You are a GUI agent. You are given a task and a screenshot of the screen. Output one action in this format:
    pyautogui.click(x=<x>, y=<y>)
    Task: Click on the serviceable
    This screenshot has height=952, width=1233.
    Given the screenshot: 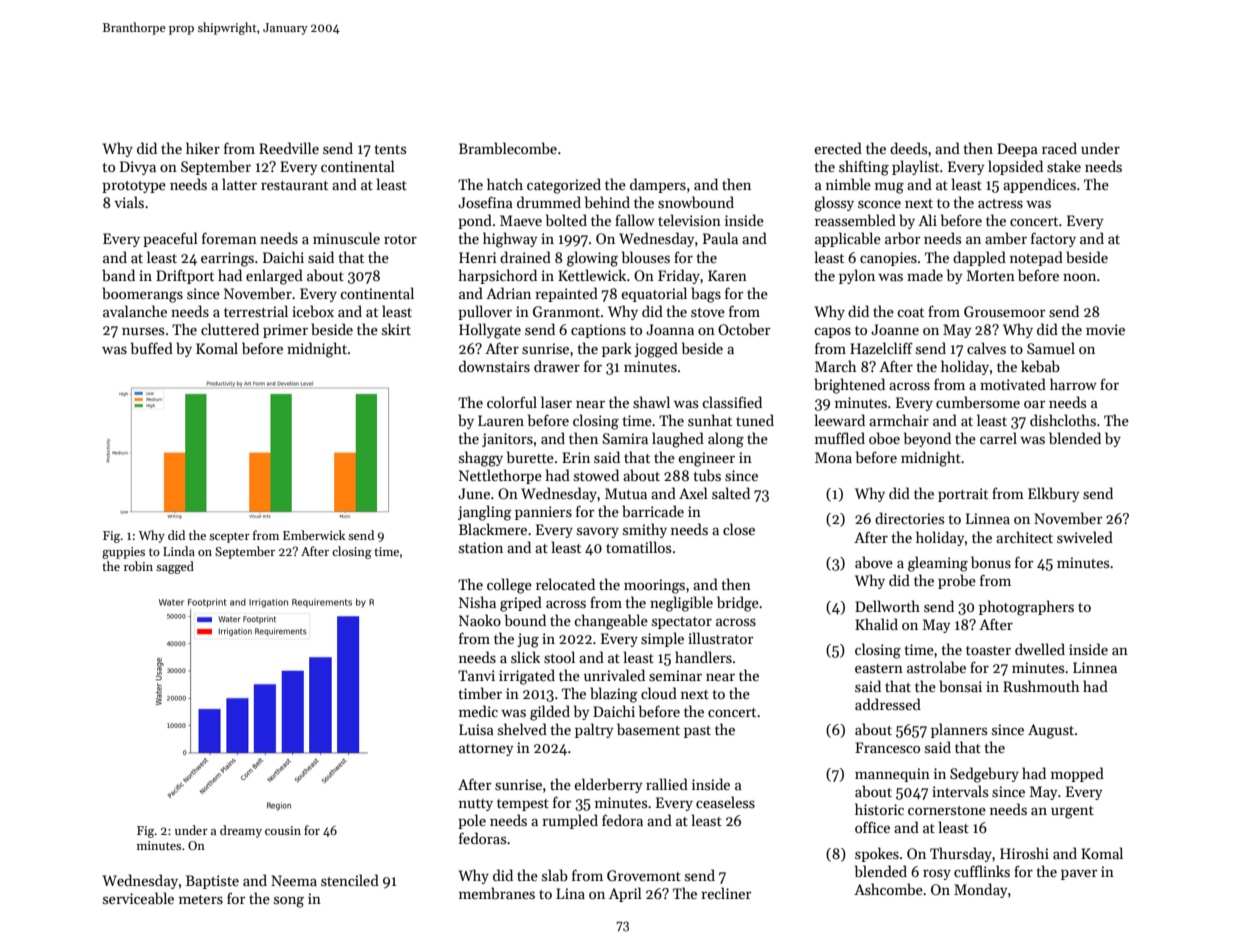 What is the action you would take?
    pyautogui.click(x=138, y=898)
